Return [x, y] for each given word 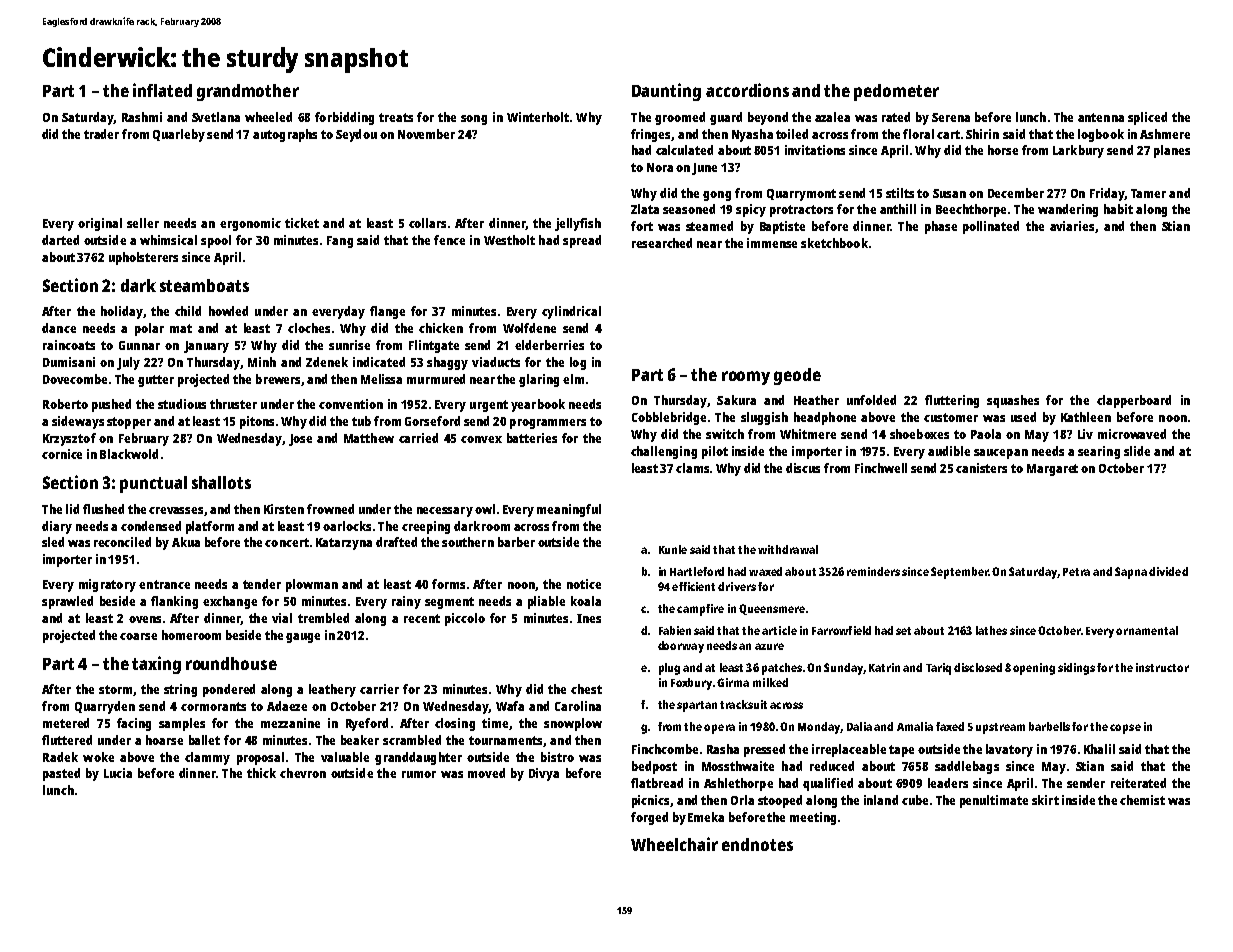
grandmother [248, 92]
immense [772, 243]
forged [649, 818]
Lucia [118, 773]
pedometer [896, 92]
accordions [747, 90]
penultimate [994, 801]
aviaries [1072, 226]
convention [351, 404]
